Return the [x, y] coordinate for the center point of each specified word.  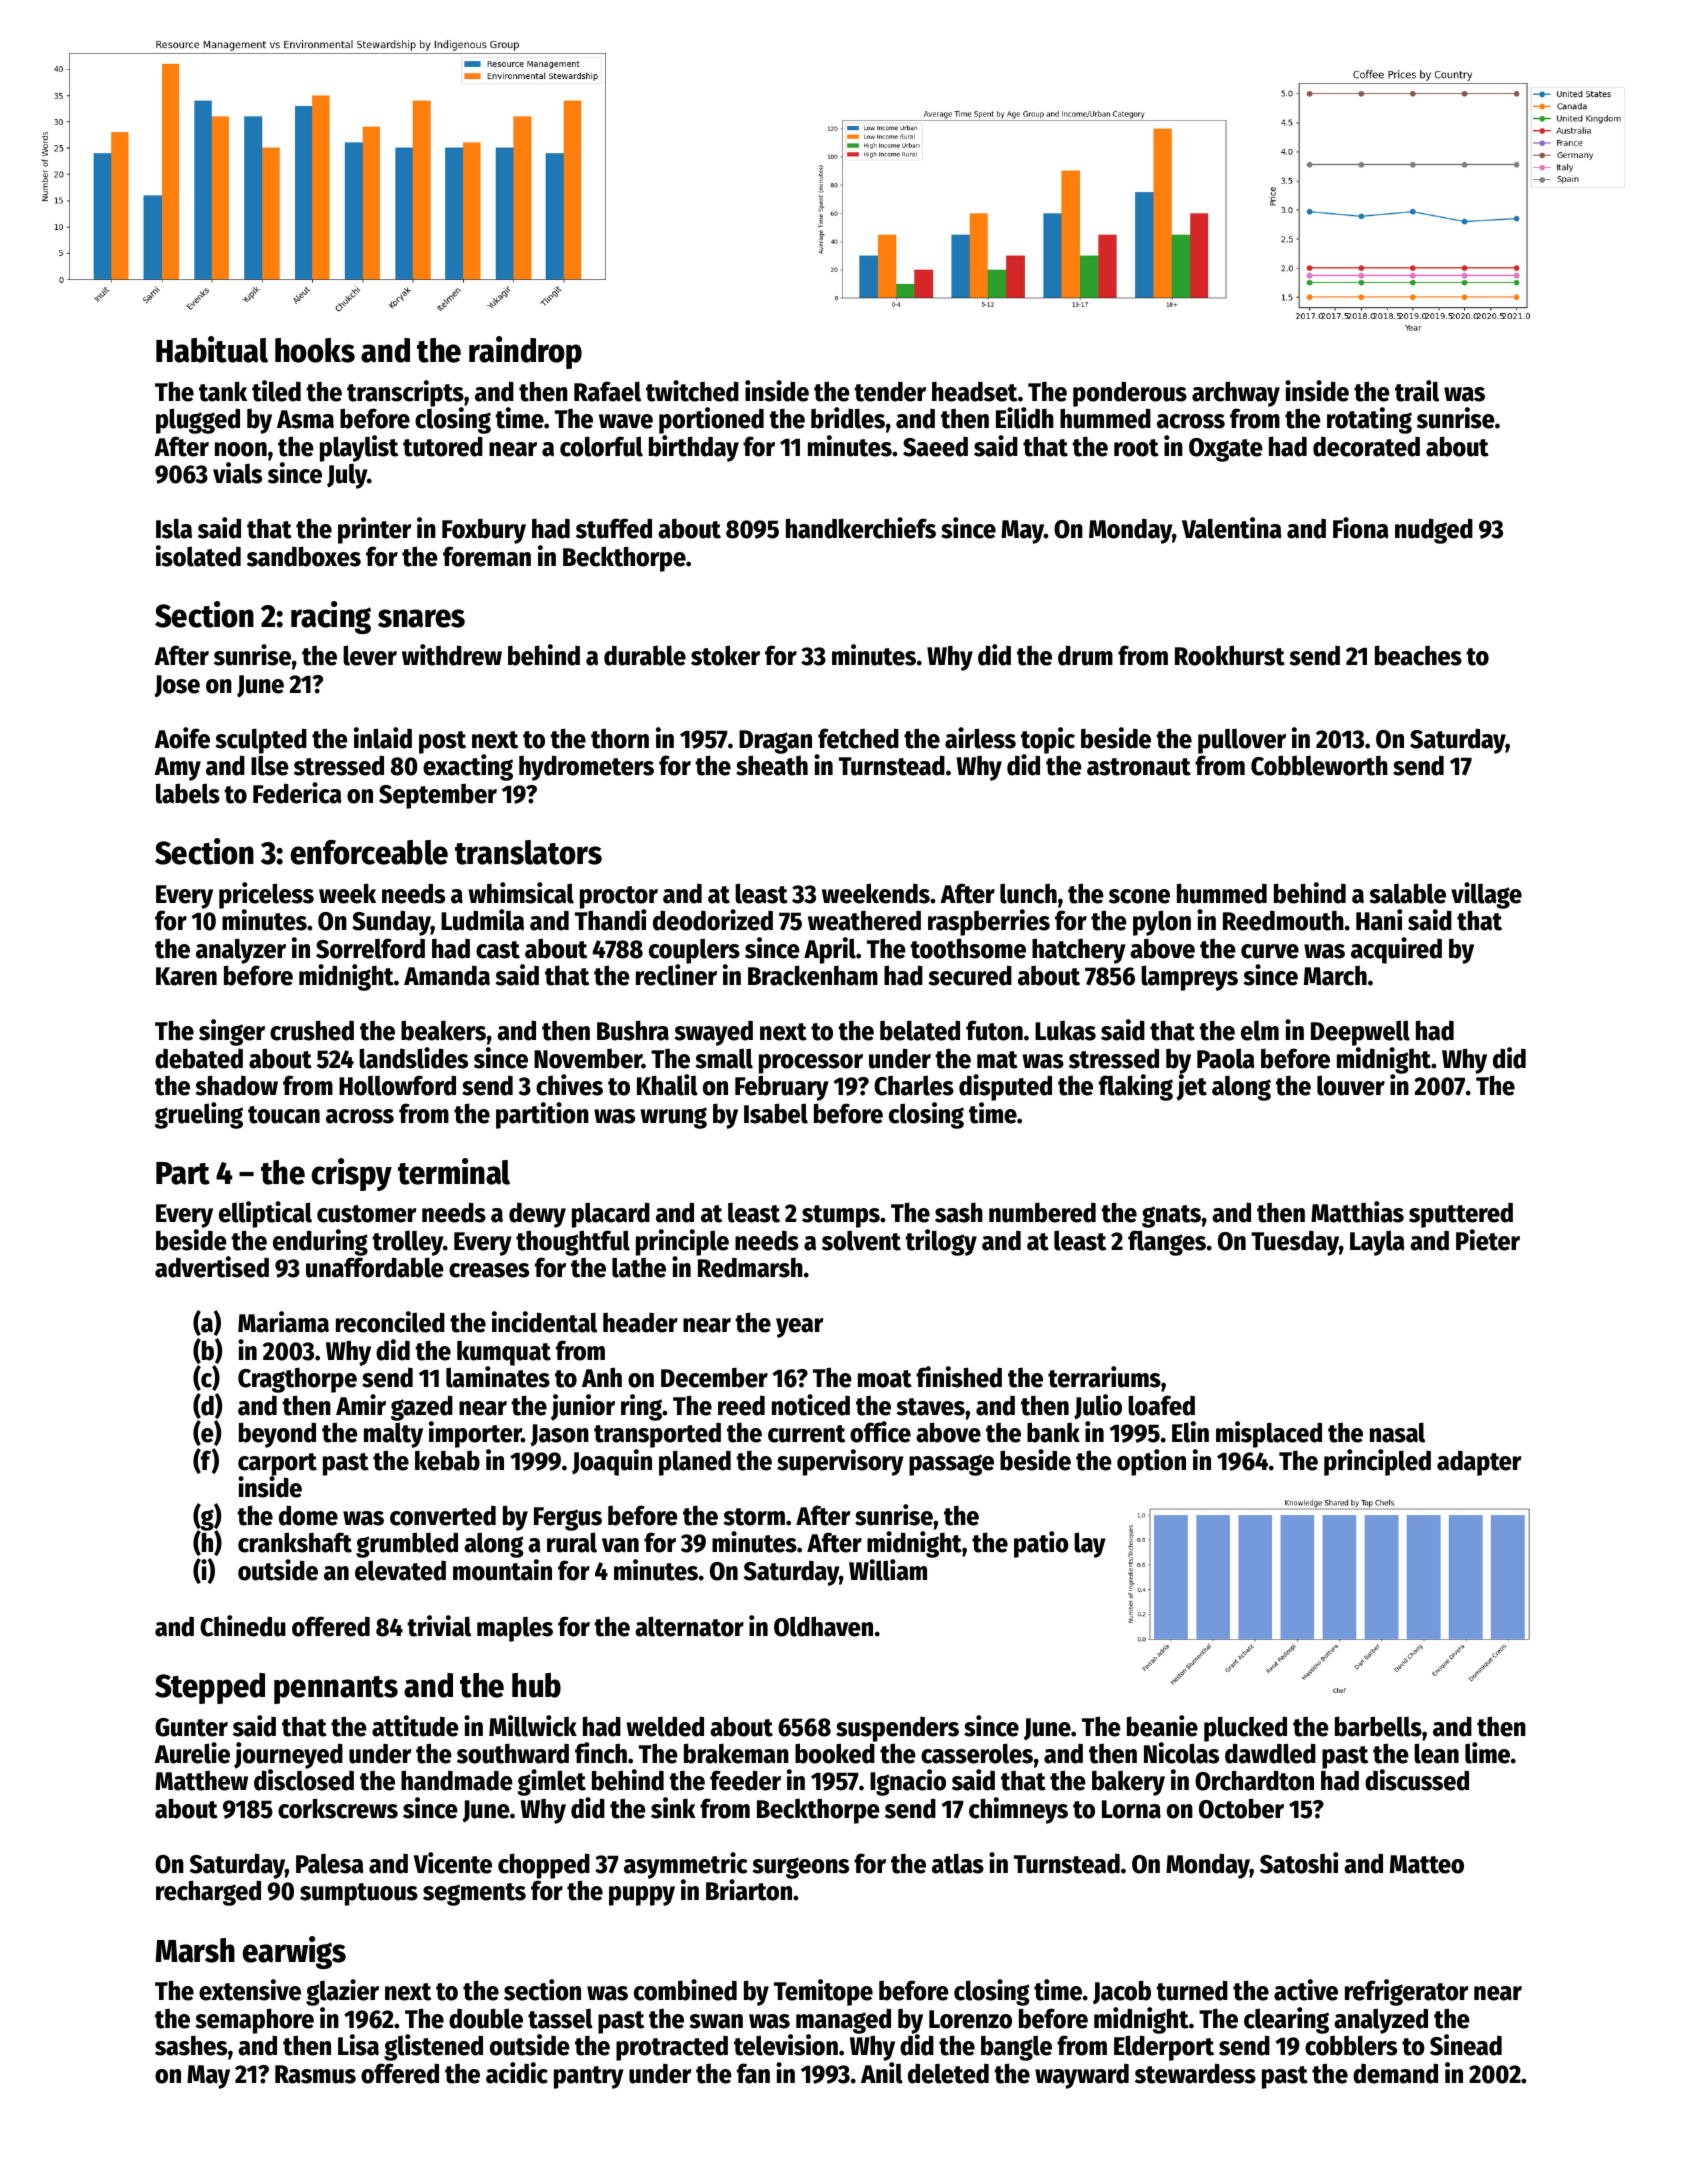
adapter [1479, 1463]
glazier [342, 1992]
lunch [1028, 893]
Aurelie [192, 1753]
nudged [1434, 531]
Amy [177, 769]
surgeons [800, 1868]
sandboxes [304, 556]
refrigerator [1407, 1992]
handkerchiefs [861, 528]
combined [685, 1990]
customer [367, 1214]
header [640, 1323]
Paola [1226, 1058]
